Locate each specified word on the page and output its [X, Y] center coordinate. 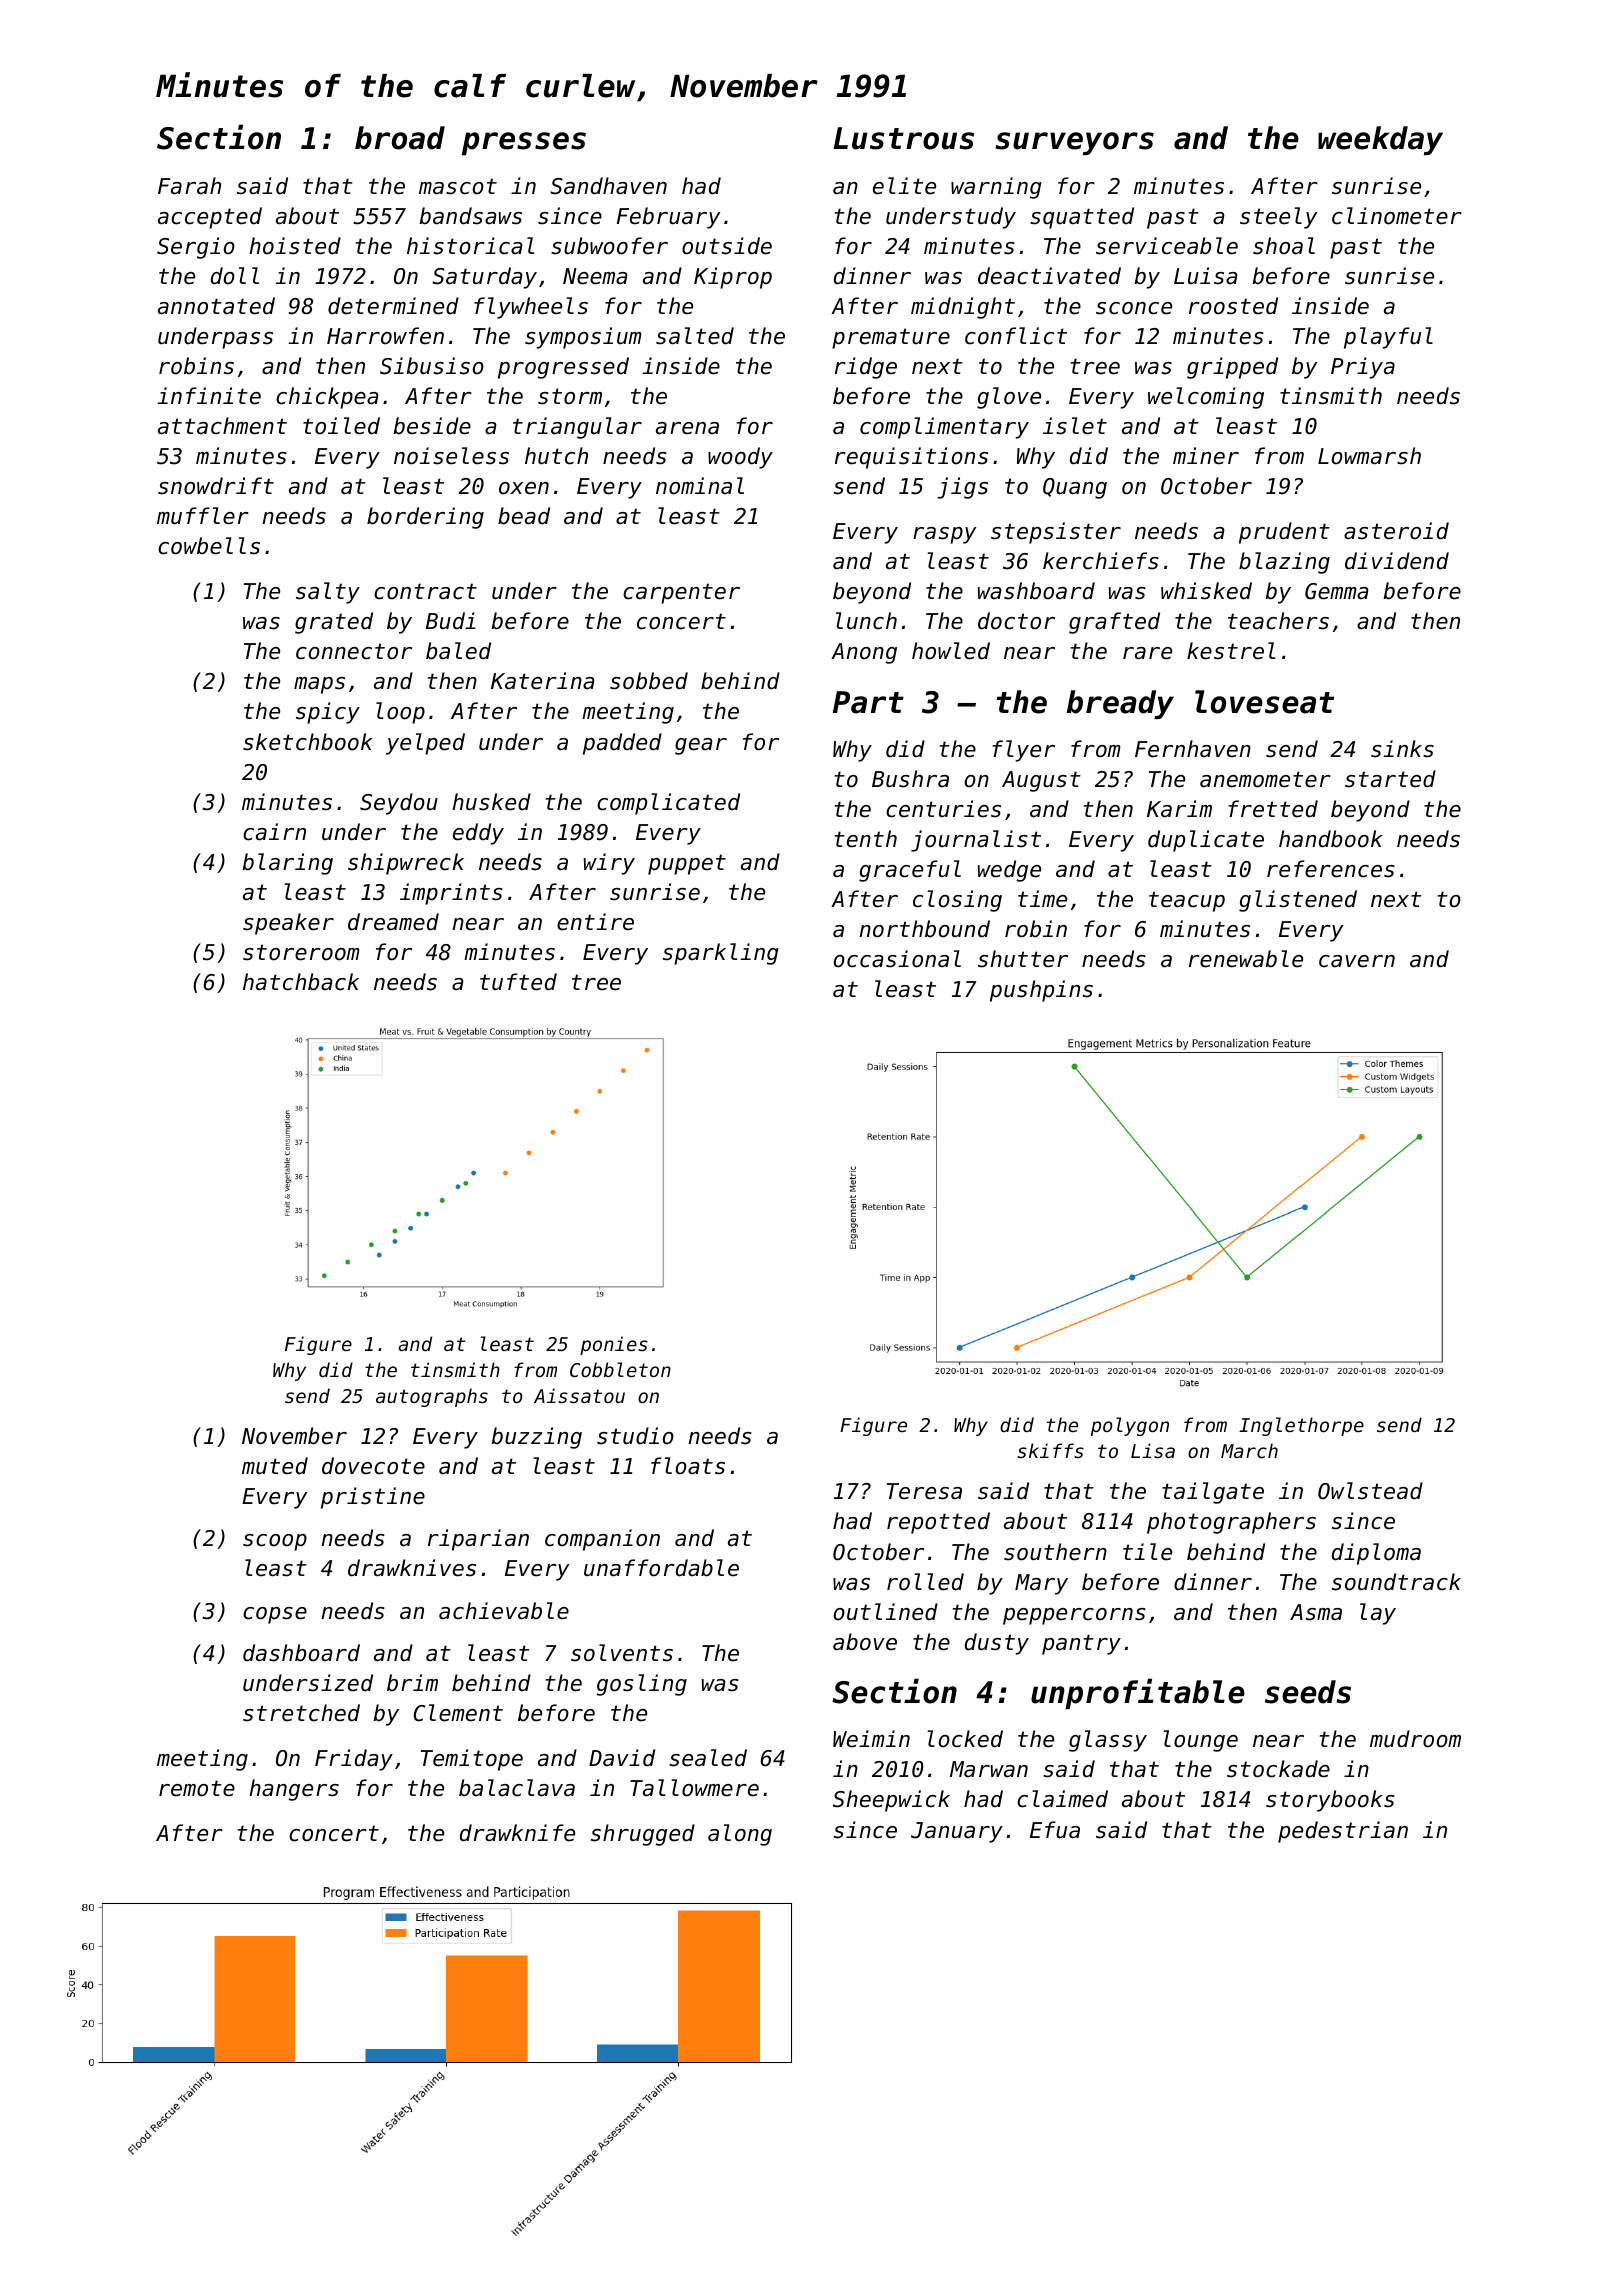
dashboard [301, 1653]
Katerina [543, 681]
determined [393, 306]
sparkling [721, 954]
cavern [1357, 961]
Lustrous [904, 138]
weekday [1380, 140]
